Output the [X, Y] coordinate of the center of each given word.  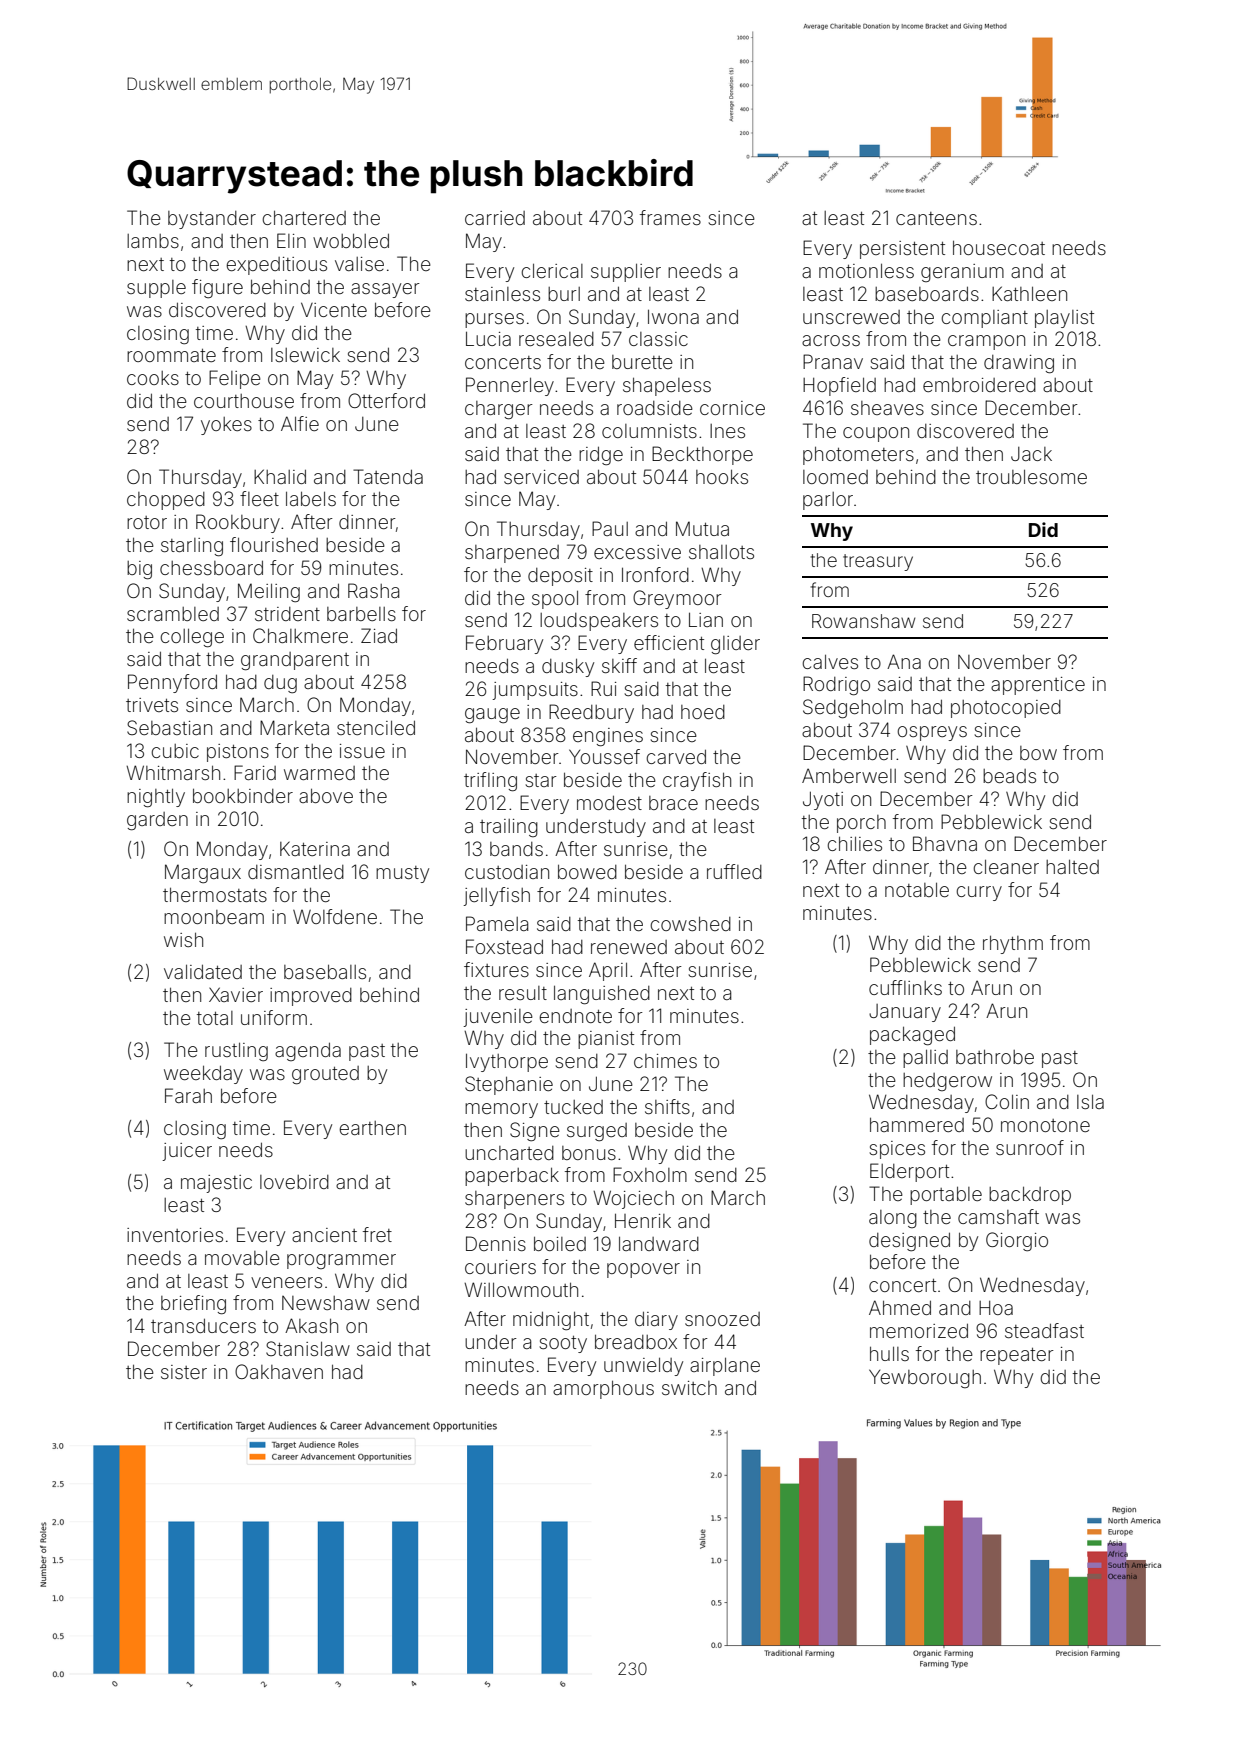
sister [184, 1372]
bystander [212, 220]
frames [670, 217]
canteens [936, 218]
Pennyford [172, 683]
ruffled [734, 871]
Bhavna [945, 843]
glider [735, 645]
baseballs [325, 972]
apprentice [1038, 686]
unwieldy [643, 1367]
